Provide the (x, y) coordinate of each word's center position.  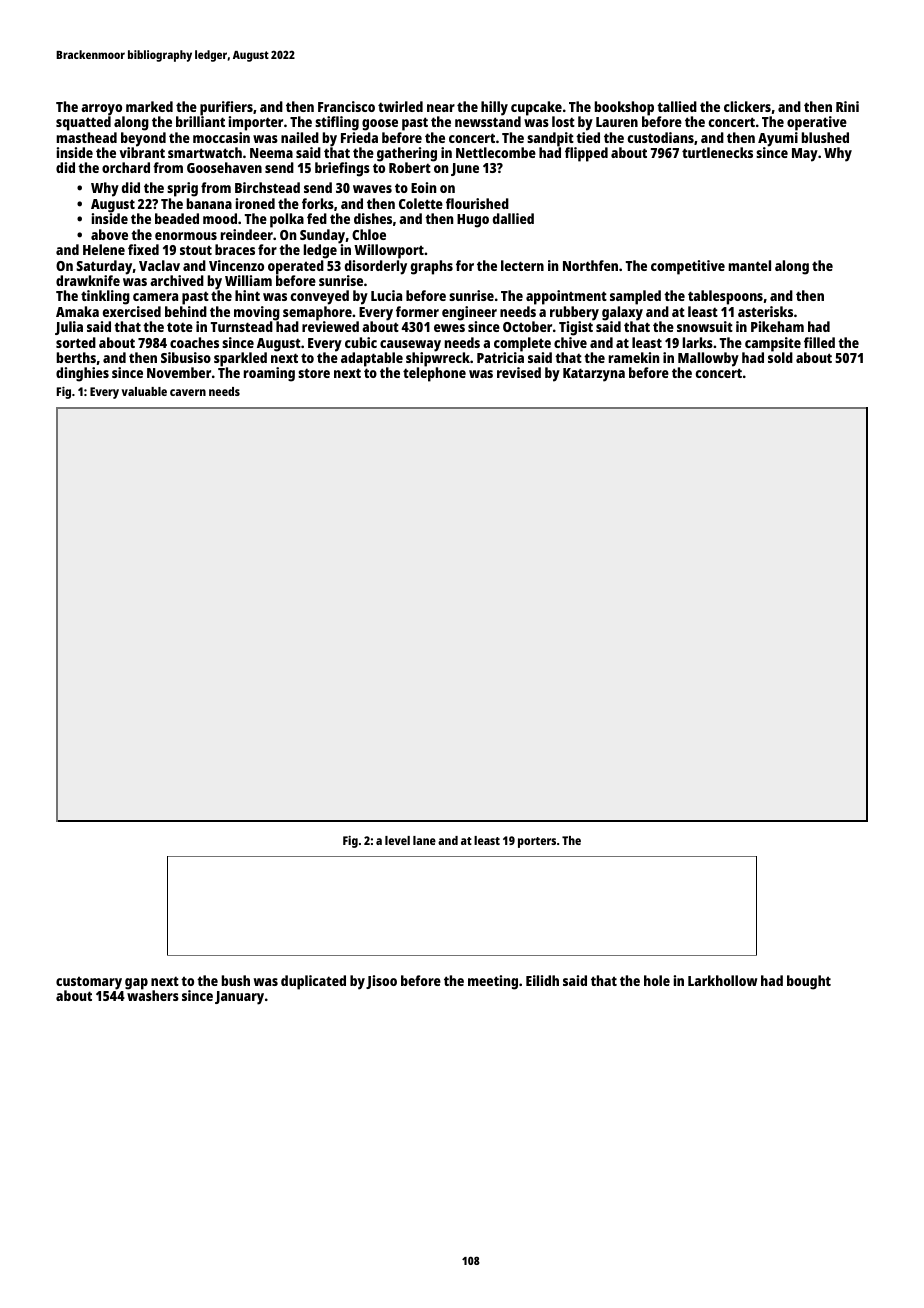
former (417, 311)
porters (537, 842)
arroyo (101, 110)
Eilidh (542, 980)
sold (780, 357)
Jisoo (381, 982)
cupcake (536, 108)
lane (424, 840)
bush (236, 980)
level (397, 840)
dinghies (82, 374)
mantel (750, 265)
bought (809, 982)
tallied (677, 106)
